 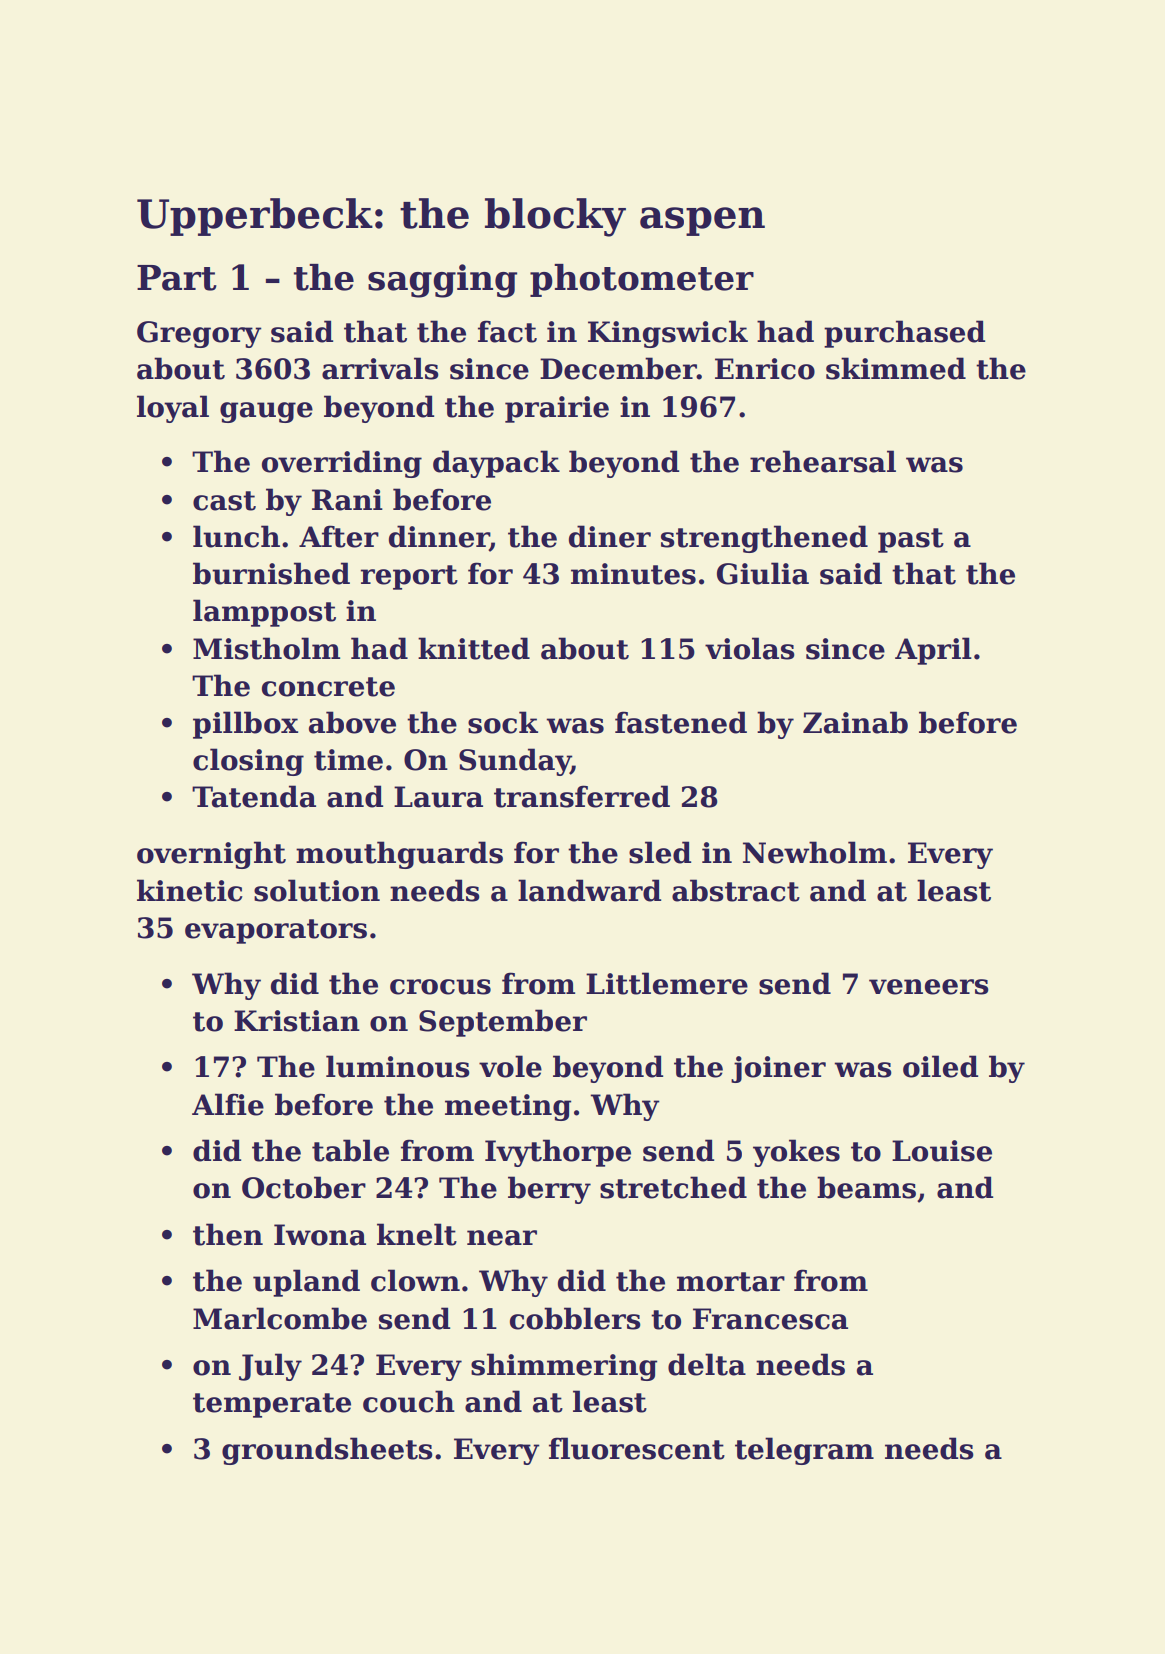 What do you see at coordinates (667, 983) in the image?
I see `Littlemere` at bounding box center [667, 983].
